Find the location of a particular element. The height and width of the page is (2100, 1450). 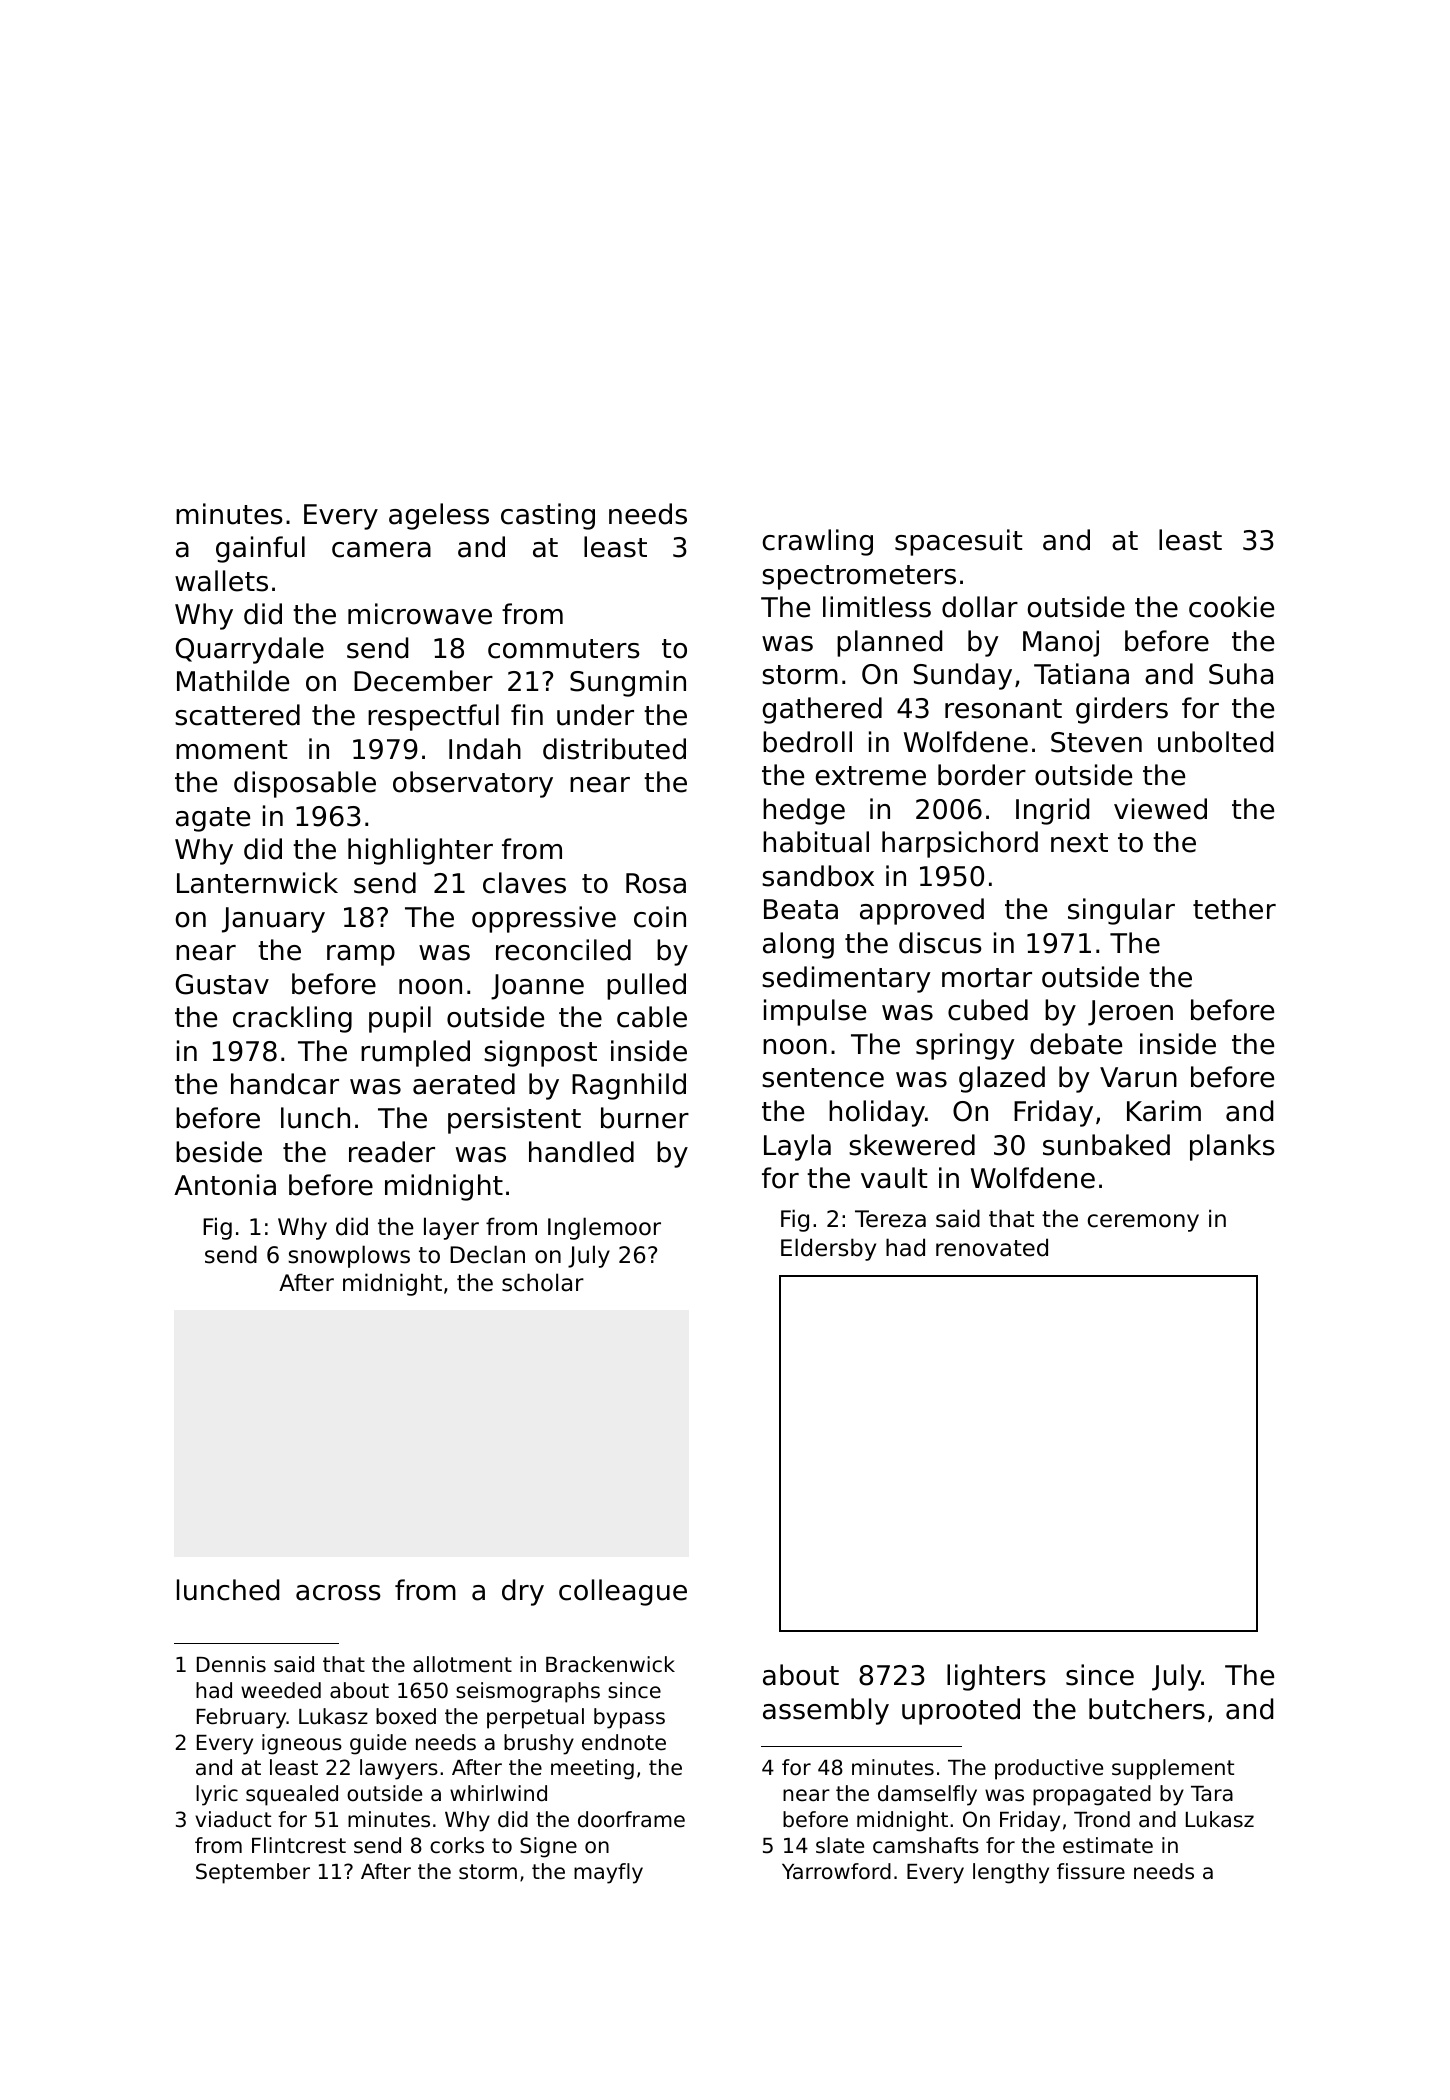

next is located at coordinates (1079, 843).
